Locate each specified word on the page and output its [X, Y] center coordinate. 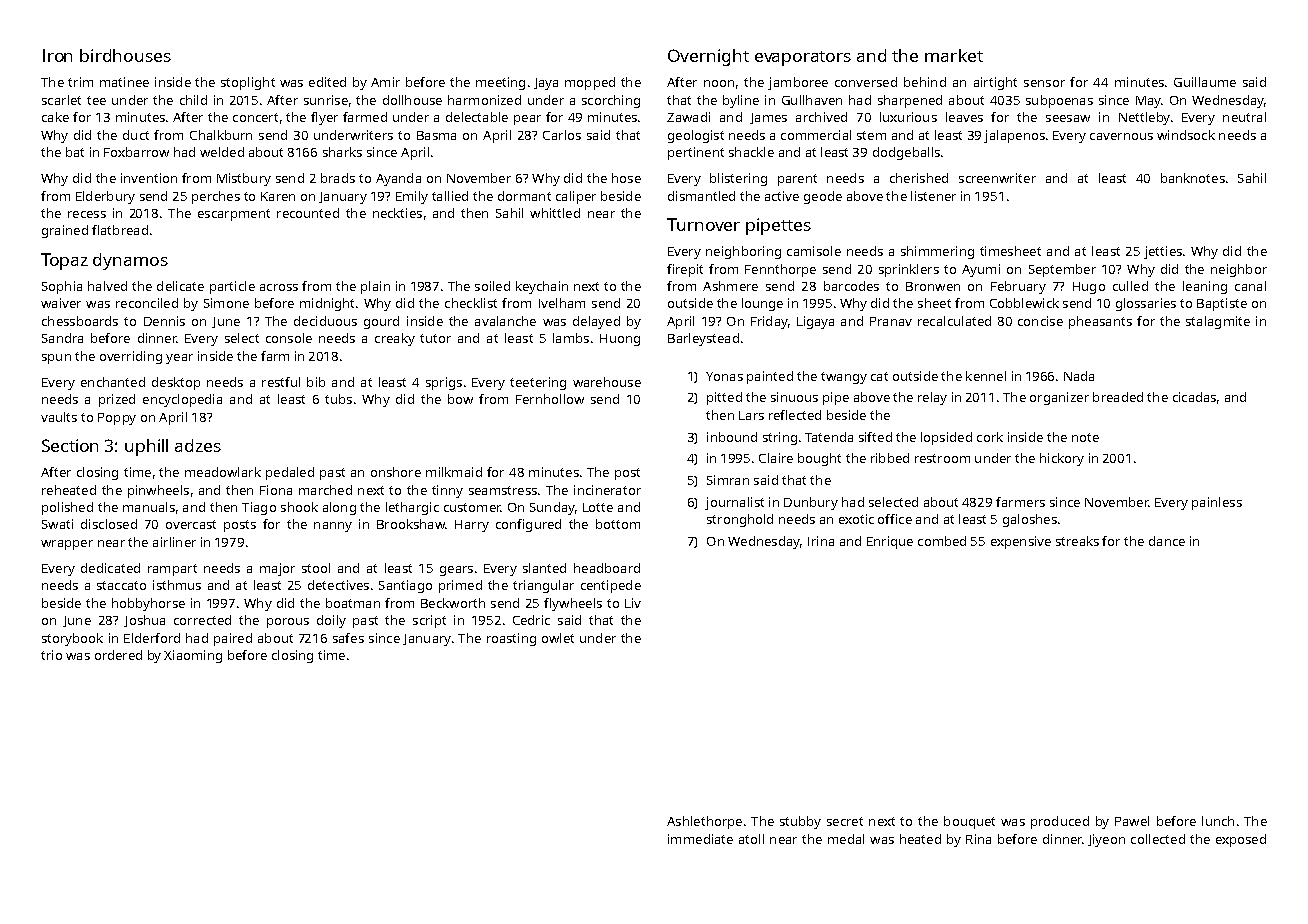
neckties [397, 213]
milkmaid [454, 472]
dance [1167, 541]
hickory [1062, 459]
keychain [542, 287]
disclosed [109, 524]
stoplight [248, 83]
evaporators [803, 58]
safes [348, 638]
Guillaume [1205, 82]
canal [1250, 286]
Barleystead [703, 339]
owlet [558, 638]
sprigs [444, 383]
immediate [700, 839]
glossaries [1146, 304]
